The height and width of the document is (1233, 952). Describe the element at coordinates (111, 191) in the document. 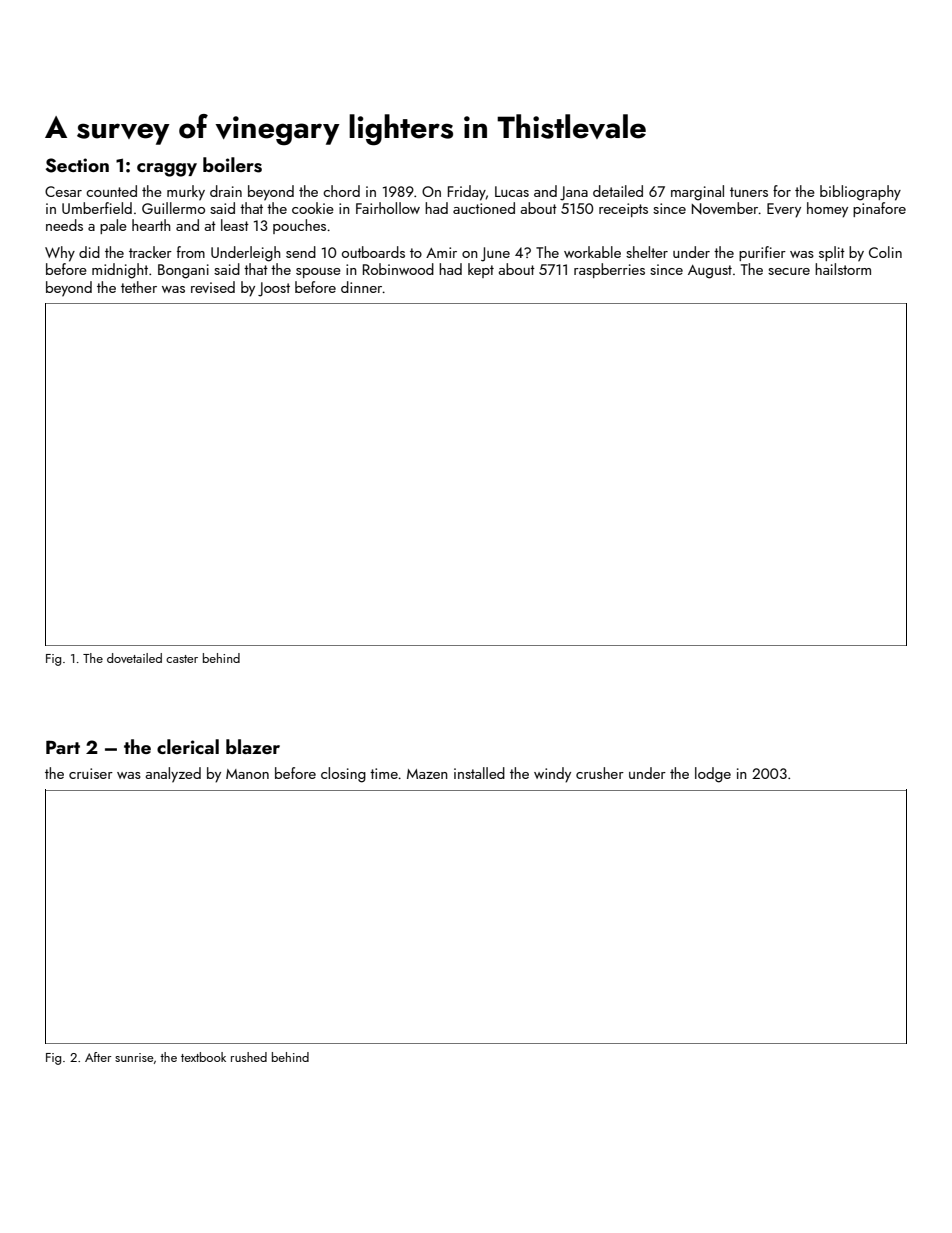

I see `counted` at that location.
